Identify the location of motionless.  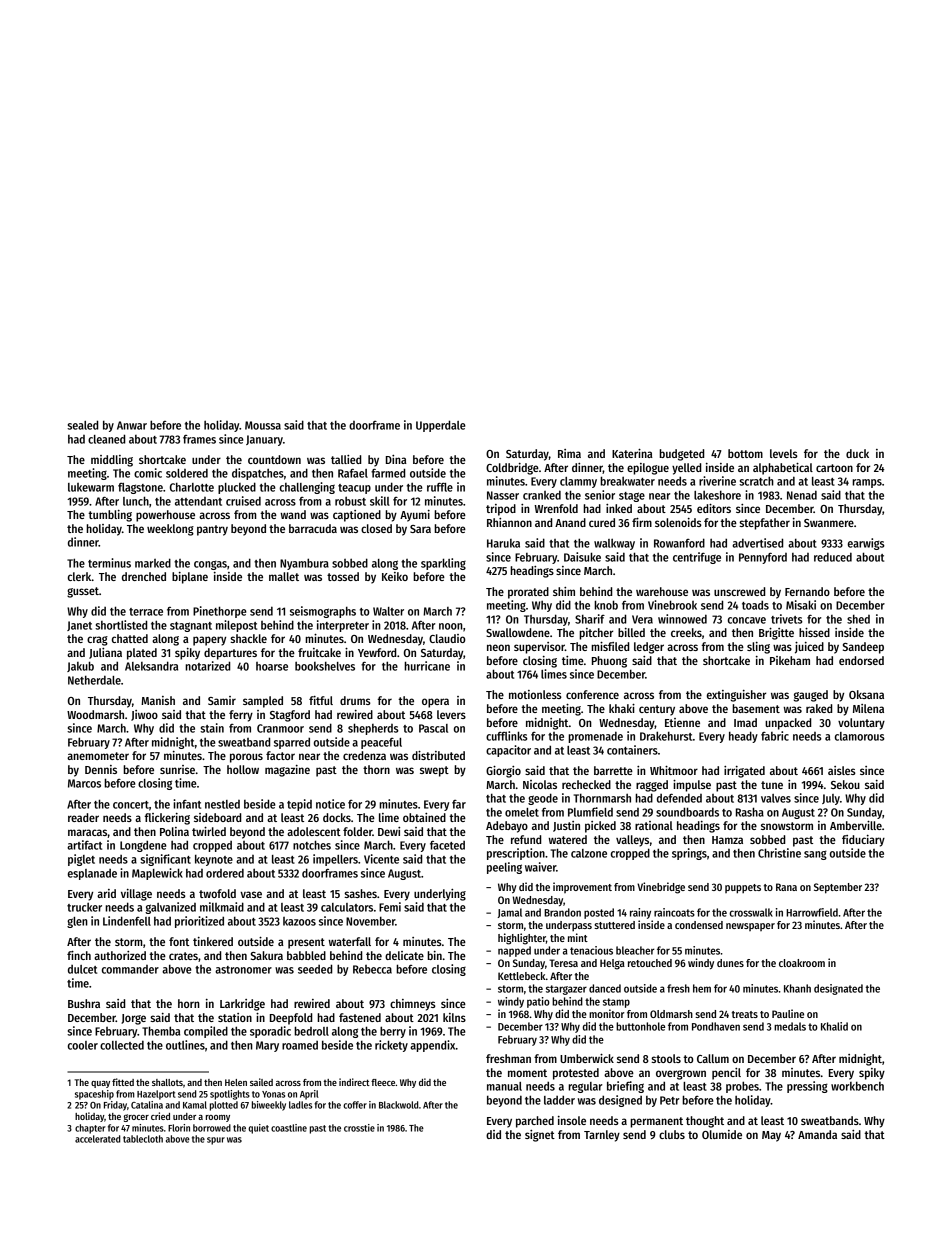
(535, 694).
